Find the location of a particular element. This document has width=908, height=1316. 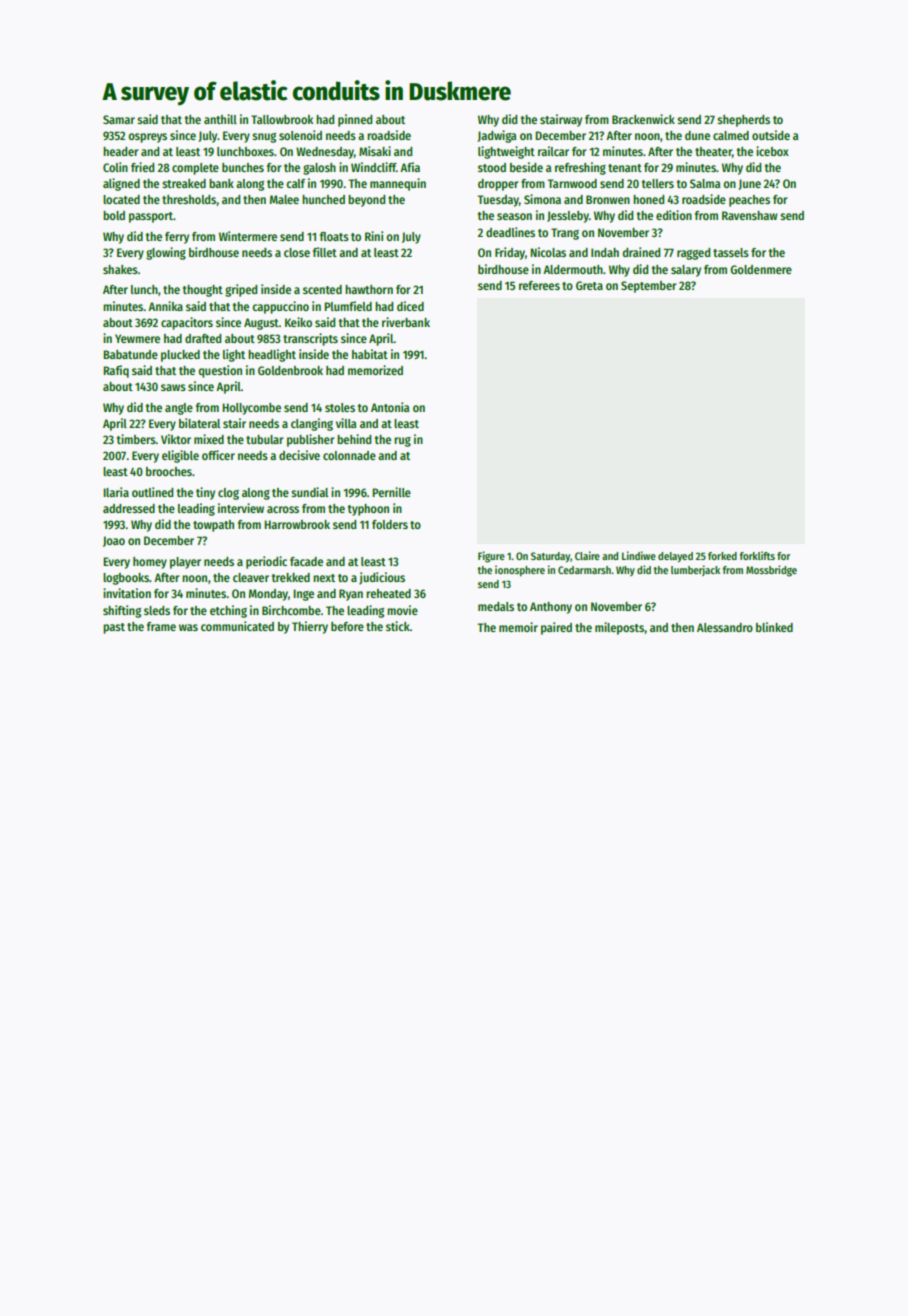

blinked is located at coordinates (774, 627).
